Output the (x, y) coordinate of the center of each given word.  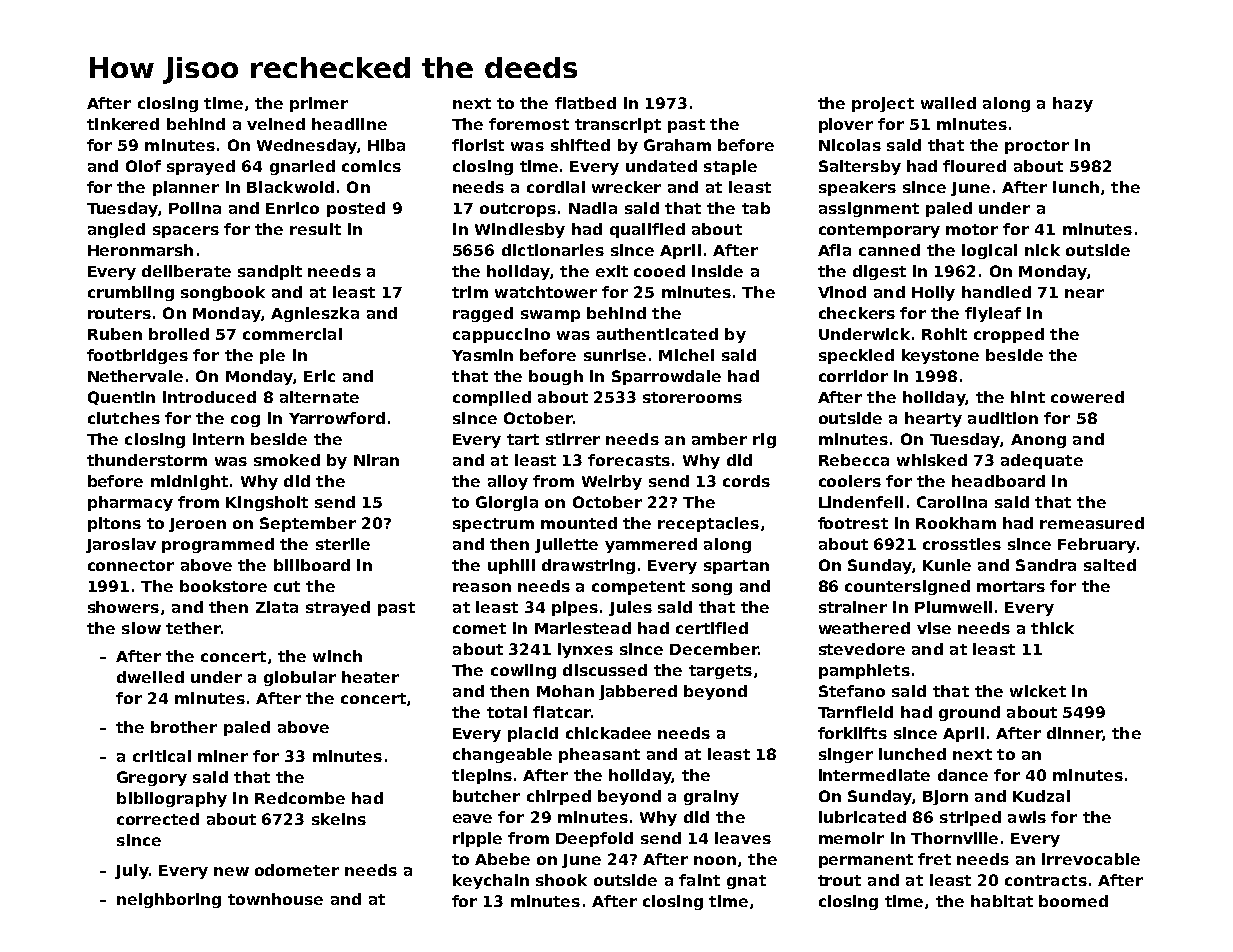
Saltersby (860, 167)
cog (245, 421)
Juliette (566, 545)
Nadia (593, 208)
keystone (940, 356)
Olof (143, 166)
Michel (686, 355)
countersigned (907, 587)
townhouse (275, 899)
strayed (338, 608)
